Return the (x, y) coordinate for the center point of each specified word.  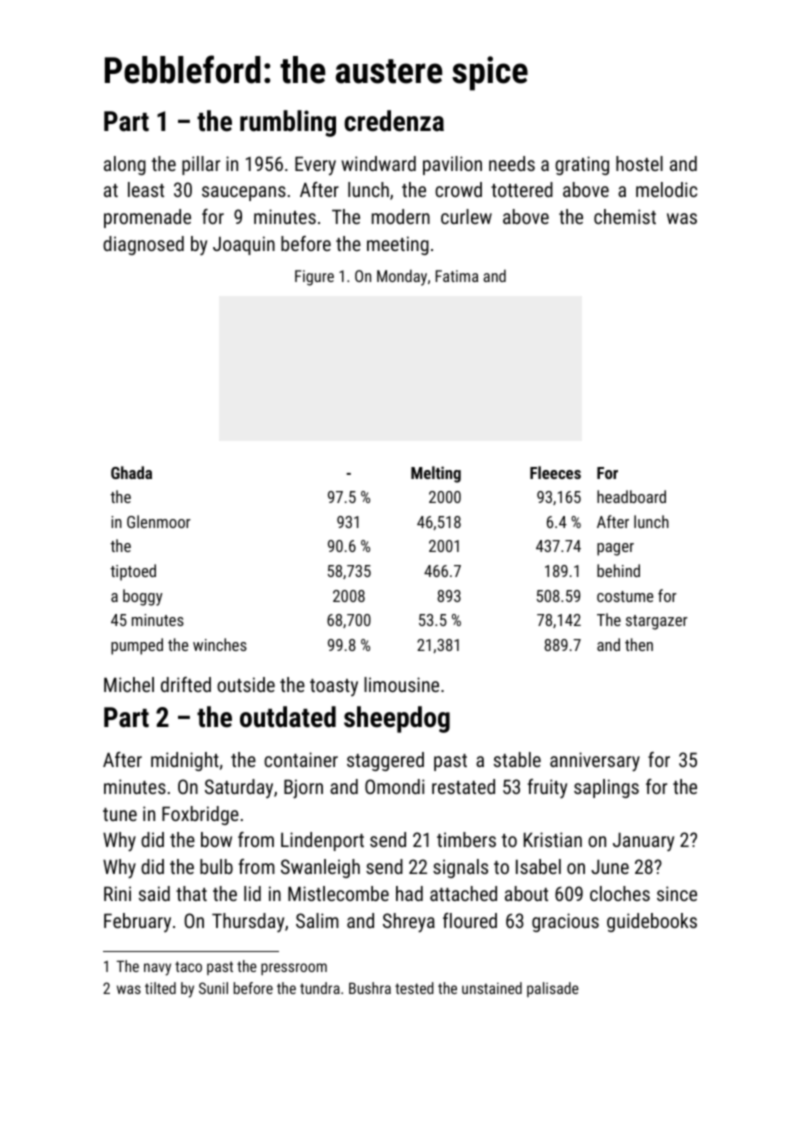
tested (414, 988)
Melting (436, 474)
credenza (394, 121)
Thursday (248, 923)
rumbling (288, 123)
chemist (625, 216)
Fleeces (555, 472)
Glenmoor (159, 521)
